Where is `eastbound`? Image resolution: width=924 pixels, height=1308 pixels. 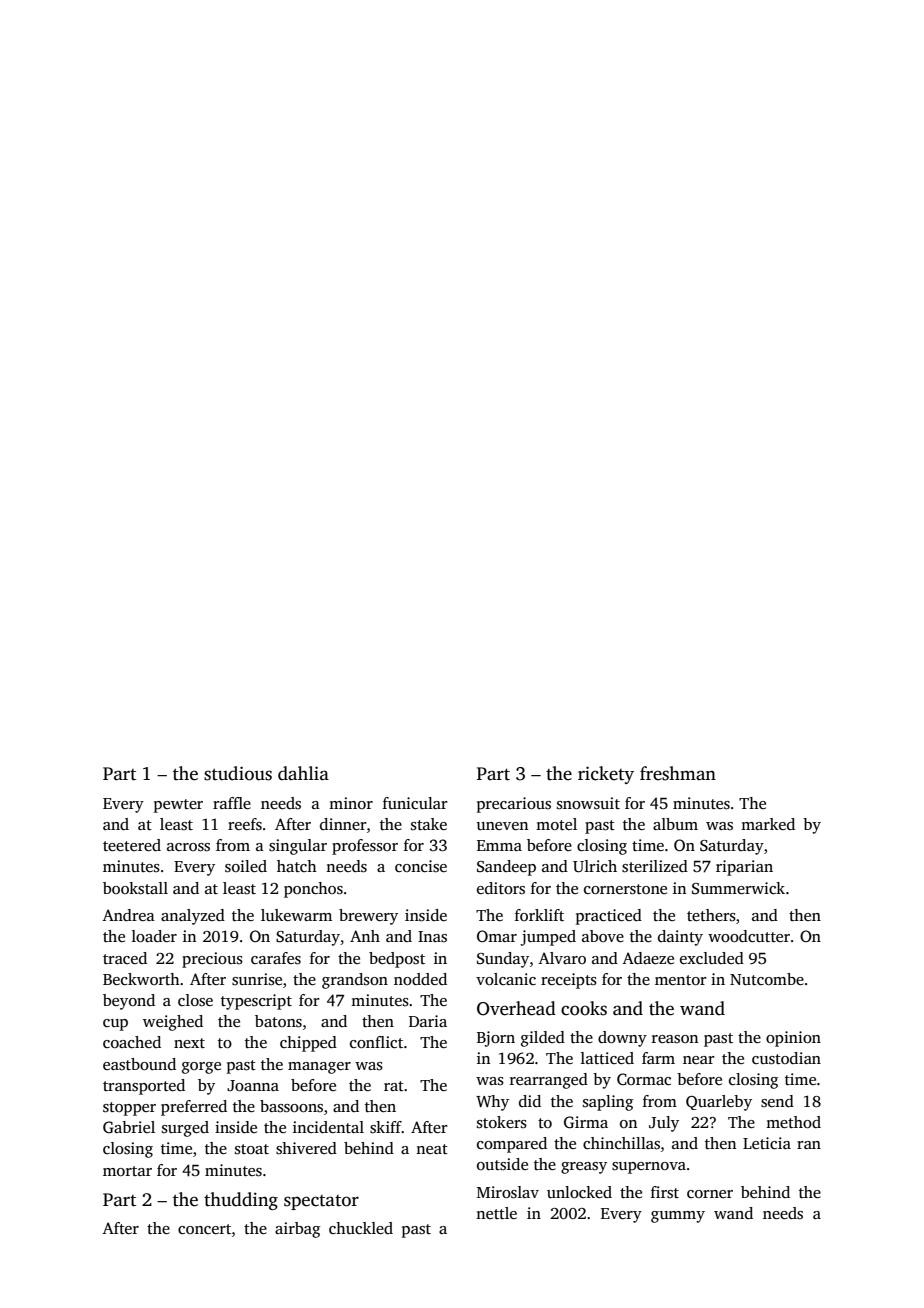 eastbound is located at coordinates (139, 1064).
